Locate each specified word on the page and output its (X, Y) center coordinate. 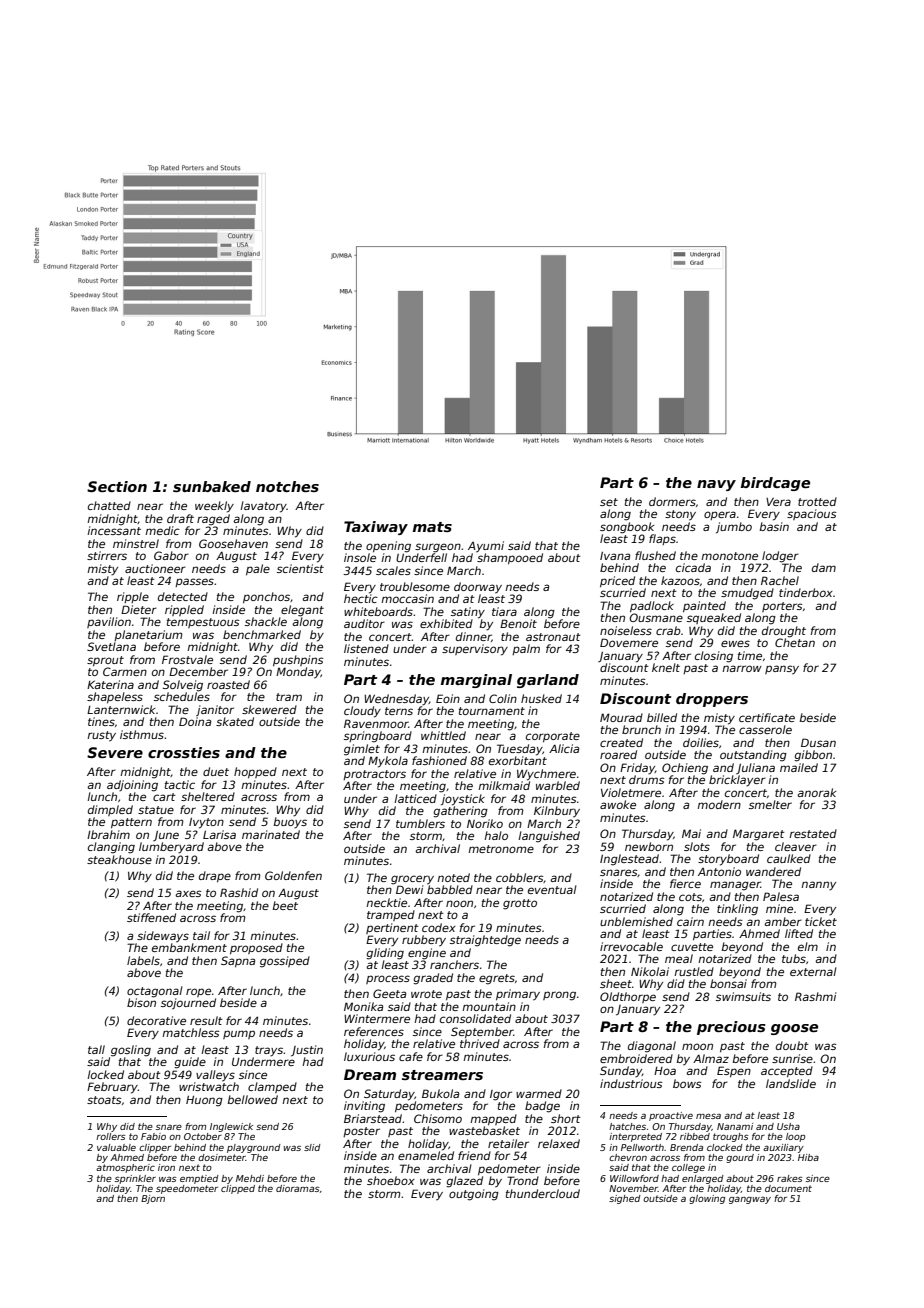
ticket (821, 921)
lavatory (263, 507)
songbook (627, 528)
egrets (497, 979)
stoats (104, 1100)
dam (824, 567)
